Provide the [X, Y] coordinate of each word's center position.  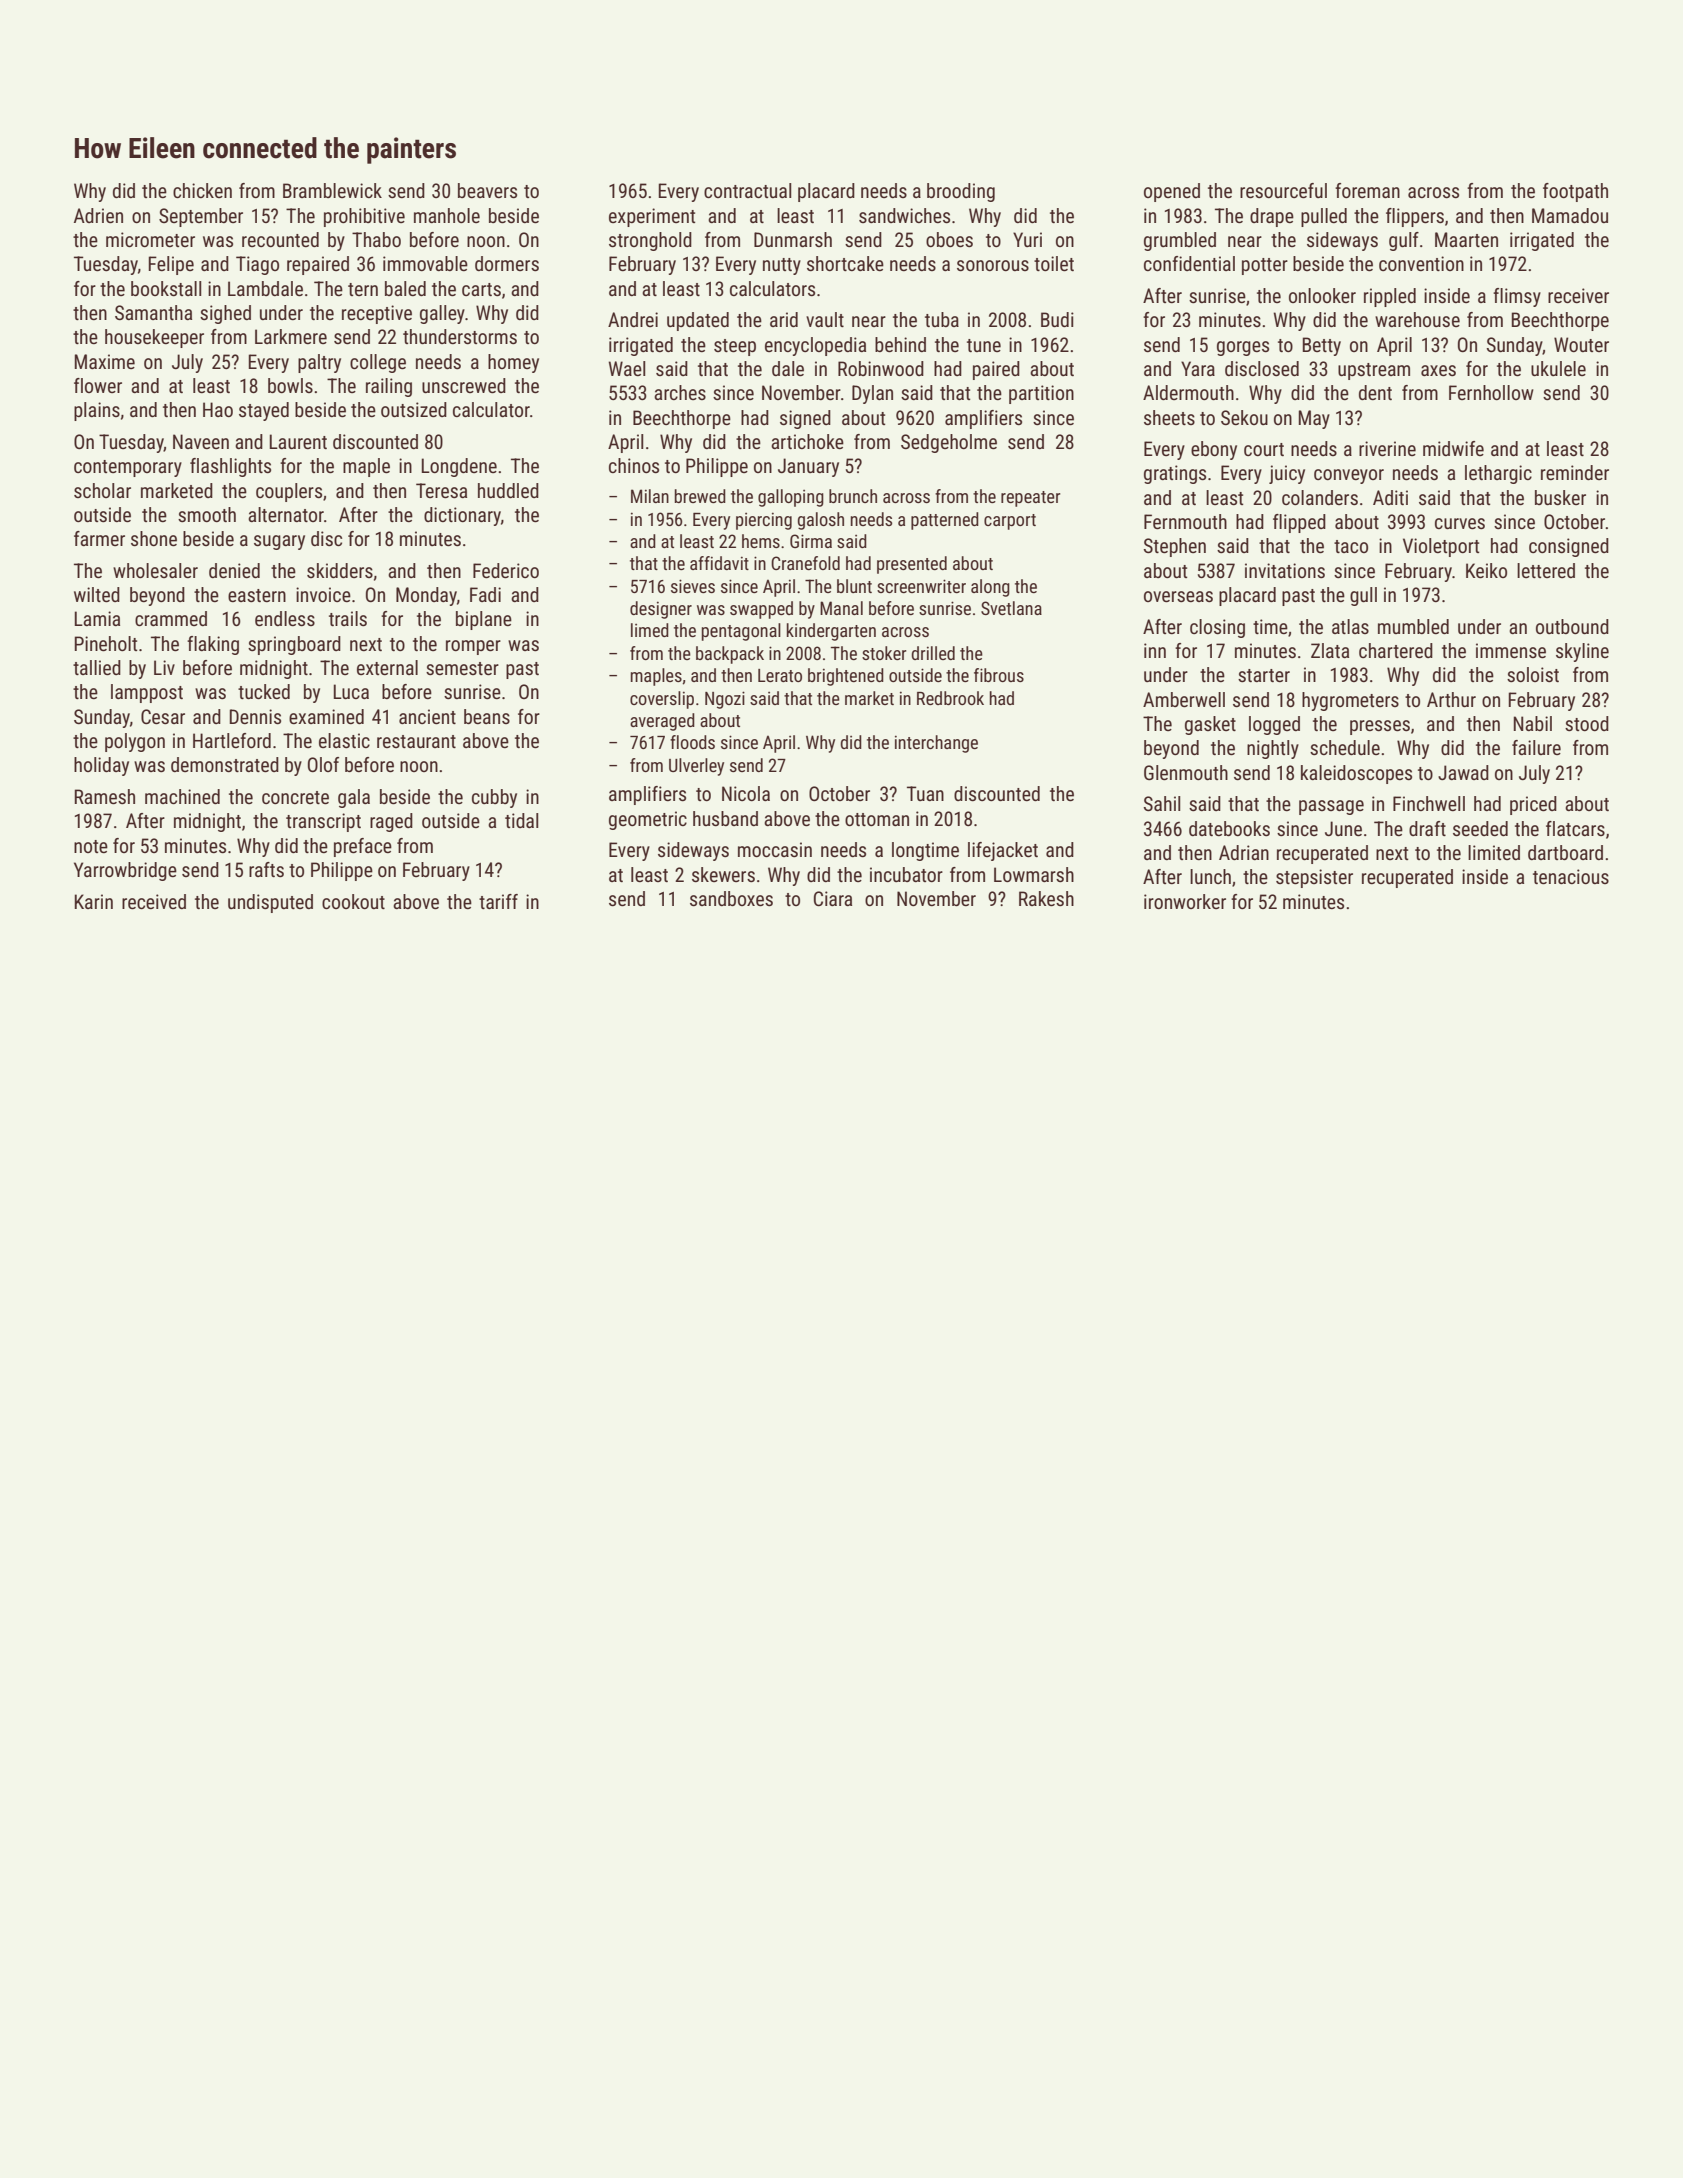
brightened [846, 677]
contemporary [128, 468]
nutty [782, 266]
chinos [634, 465]
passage [1331, 807]
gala [354, 798]
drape [1272, 217]
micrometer [150, 239]
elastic [344, 740]
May [1314, 419]
